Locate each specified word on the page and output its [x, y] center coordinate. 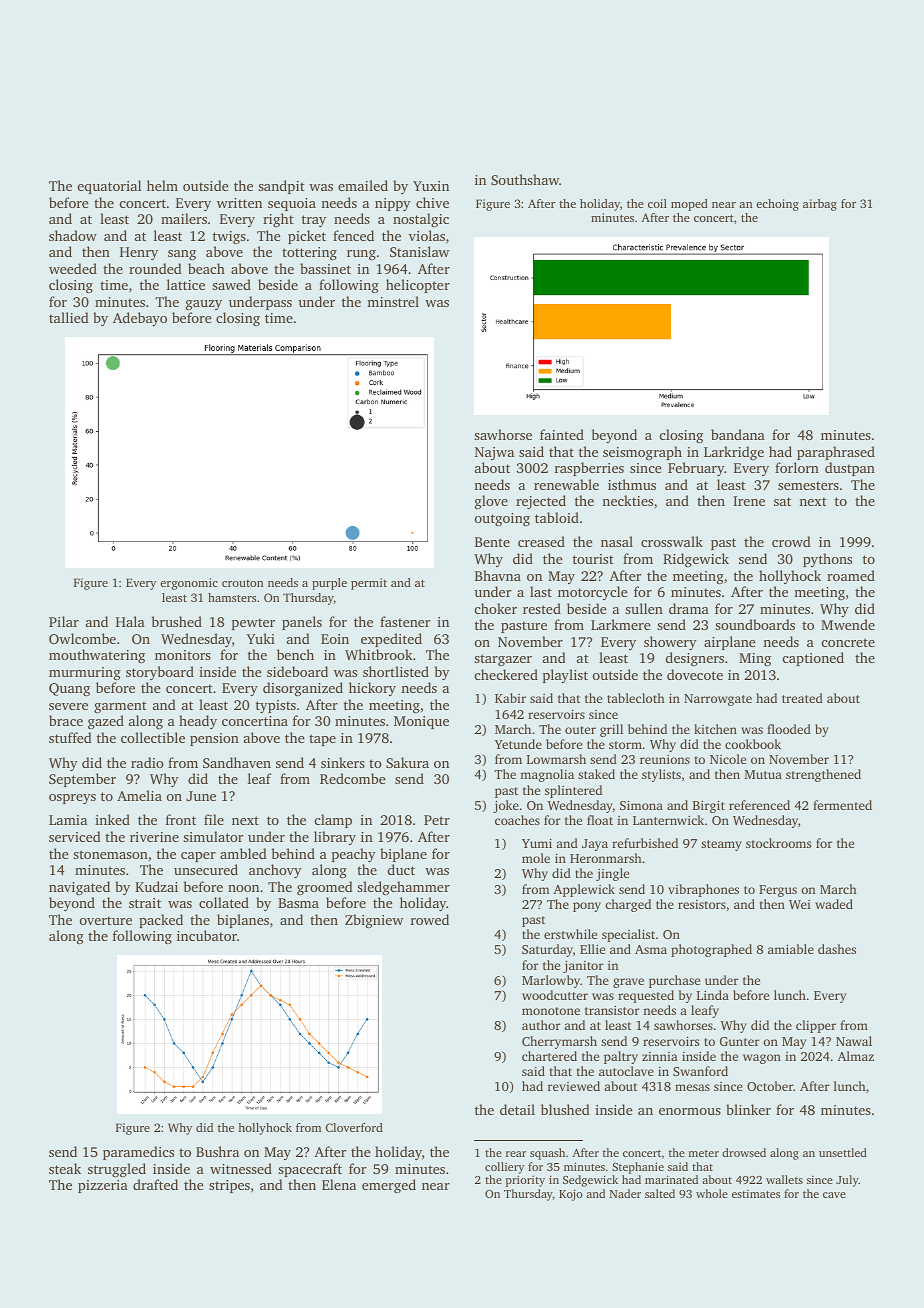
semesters [808, 485]
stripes [229, 1186]
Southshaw [525, 179]
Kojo [571, 1195]
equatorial [109, 187]
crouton [243, 583]
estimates [756, 1193]
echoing [777, 205]
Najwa [494, 453]
